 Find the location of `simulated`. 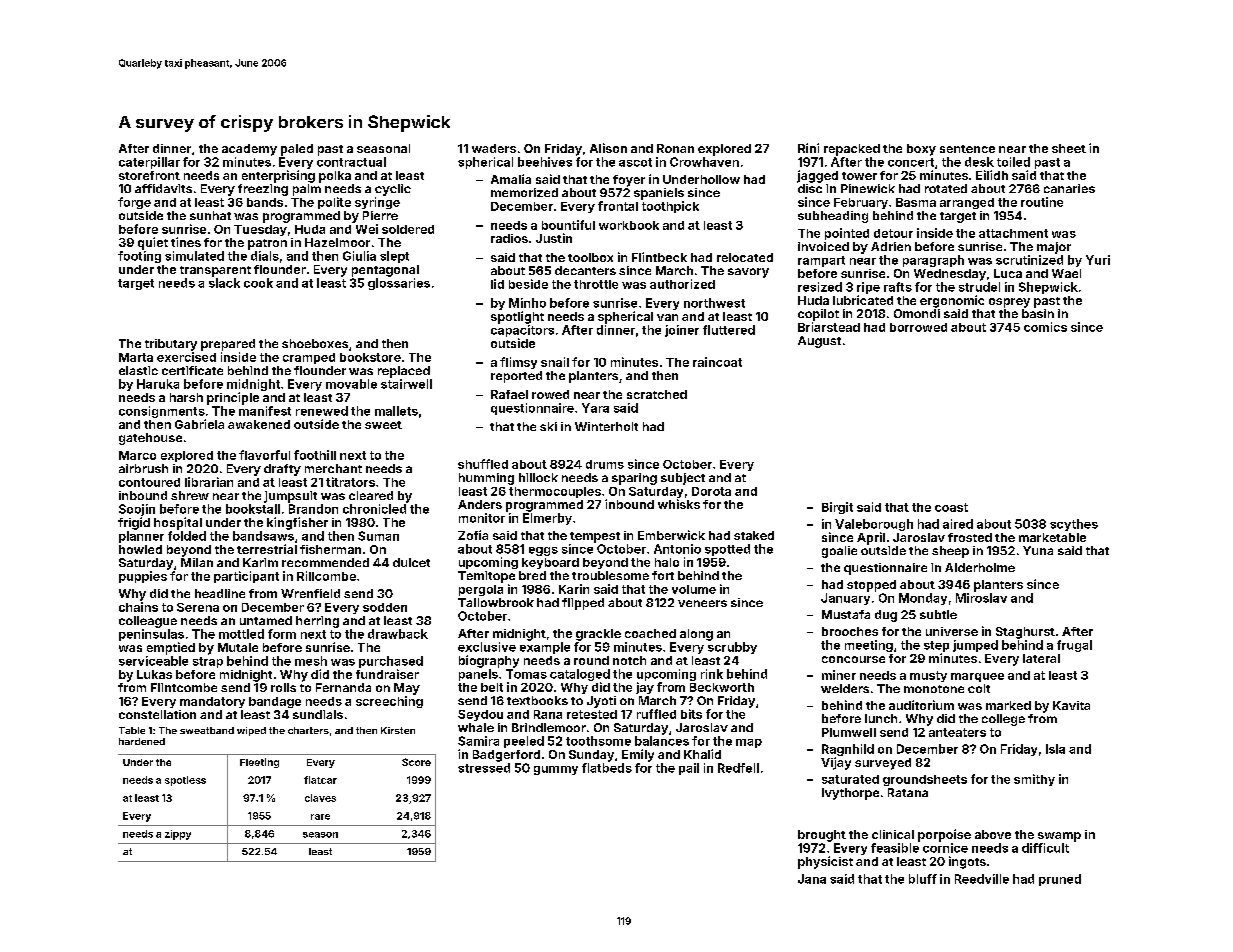

simulated is located at coordinates (194, 256).
